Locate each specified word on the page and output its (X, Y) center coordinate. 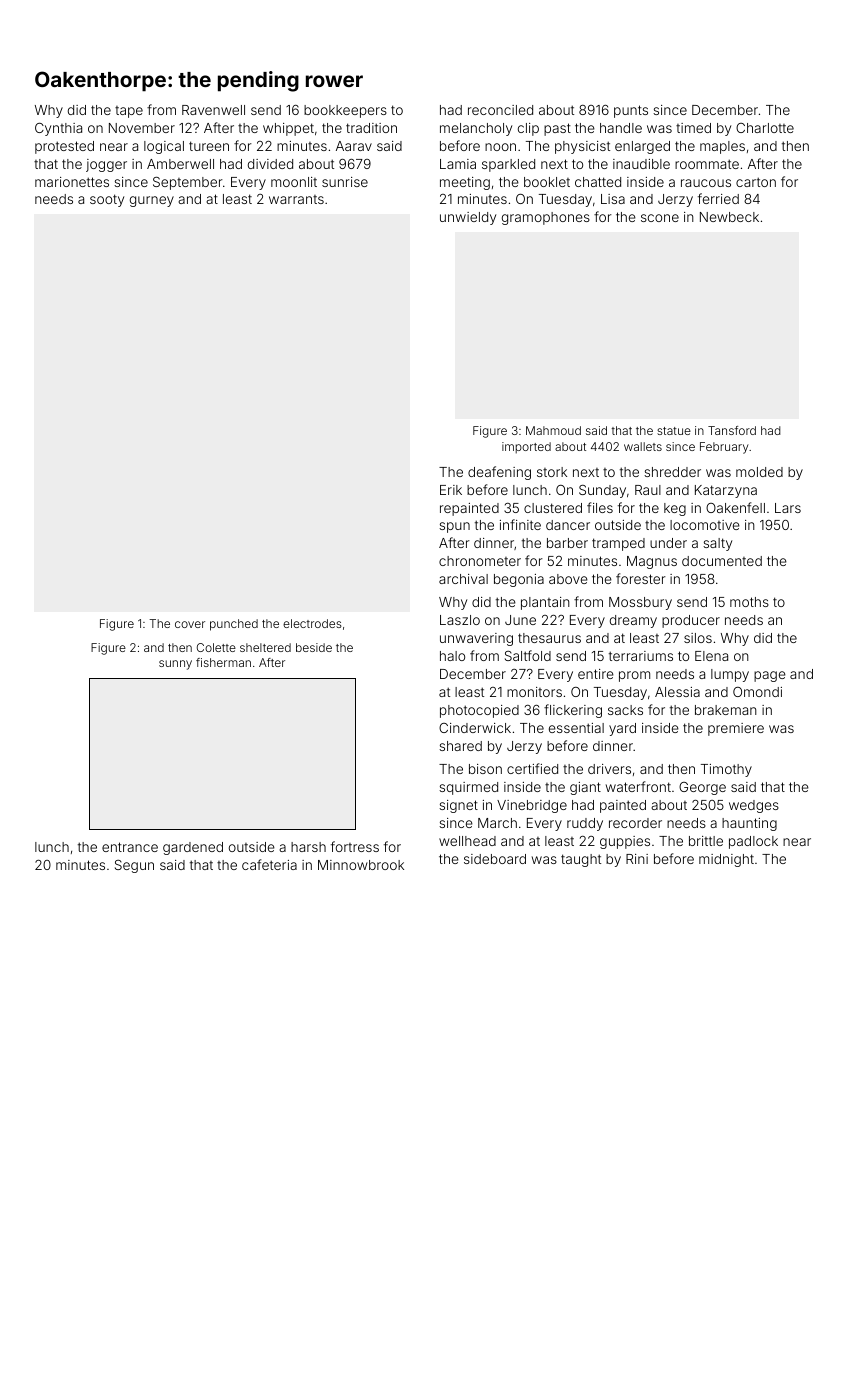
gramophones (546, 218)
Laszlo (460, 620)
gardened (193, 848)
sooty (107, 200)
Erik (451, 490)
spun (454, 527)
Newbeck (729, 217)
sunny (175, 665)
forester (641, 578)
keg (675, 509)
